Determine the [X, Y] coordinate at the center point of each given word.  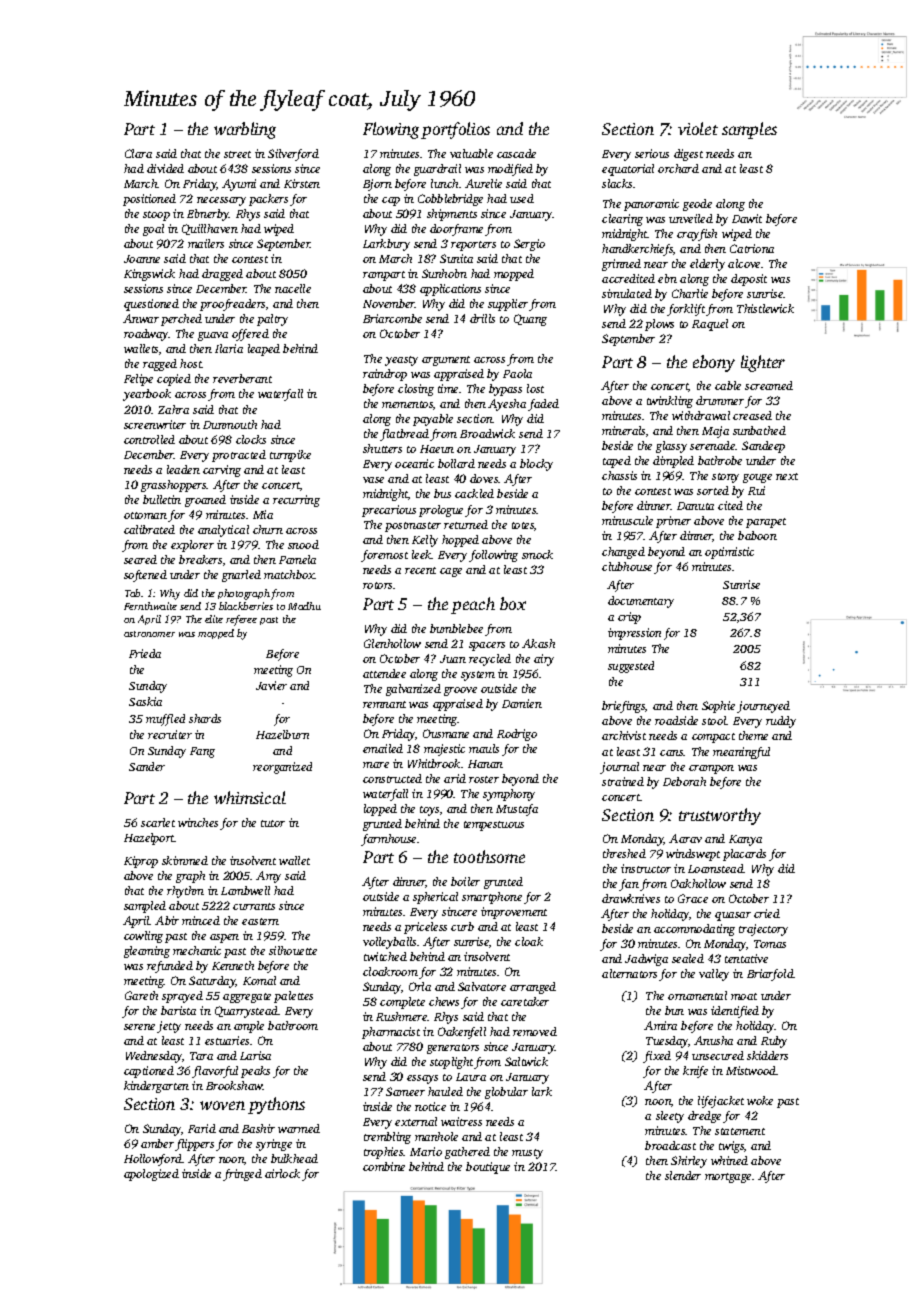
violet [698, 128]
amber [157, 1143]
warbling [245, 130]
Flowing [391, 130]
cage [451, 572]
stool [714, 720]
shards [205, 718]
